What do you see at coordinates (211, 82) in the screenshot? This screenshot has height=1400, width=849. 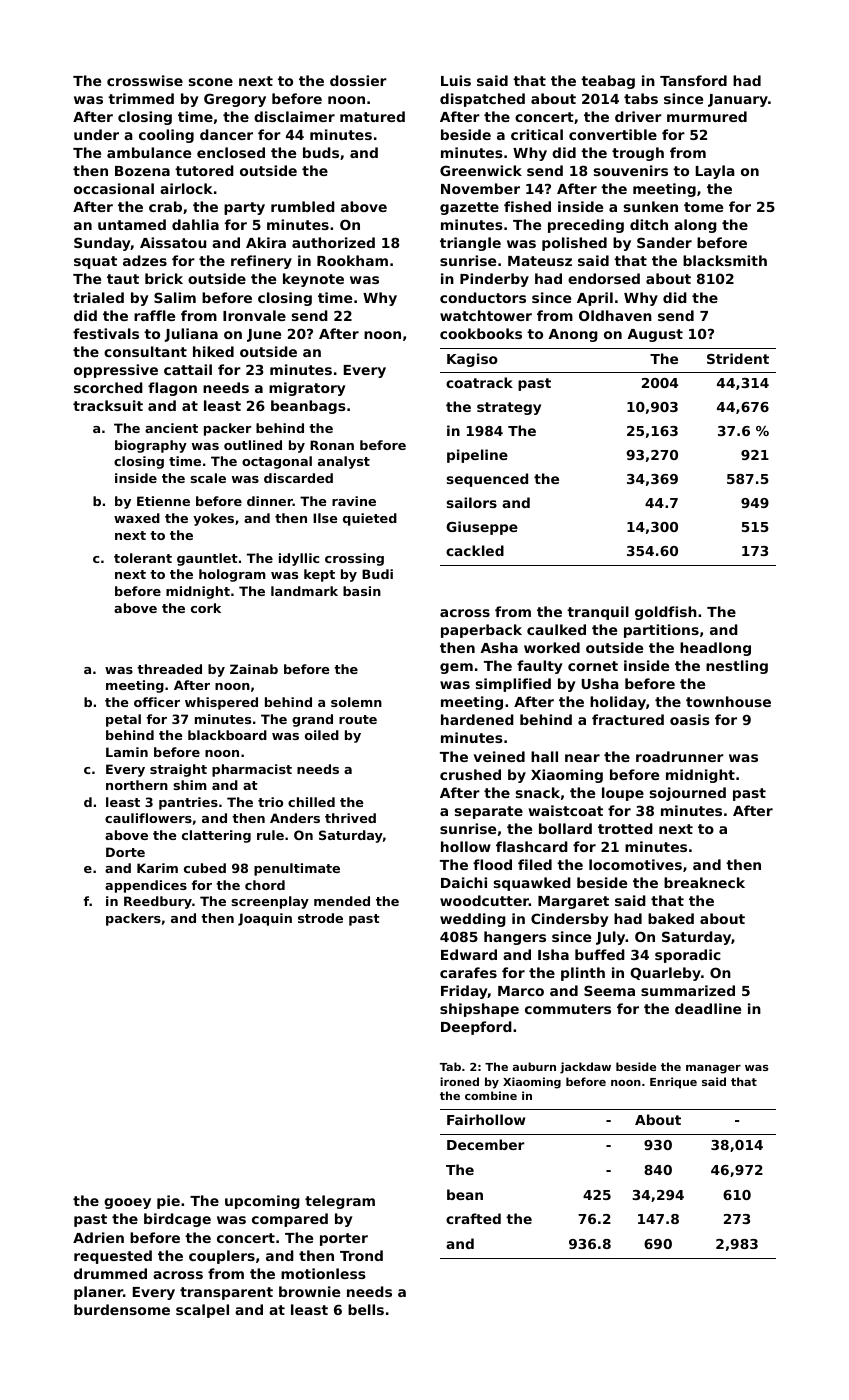 I see `scone` at bounding box center [211, 82].
